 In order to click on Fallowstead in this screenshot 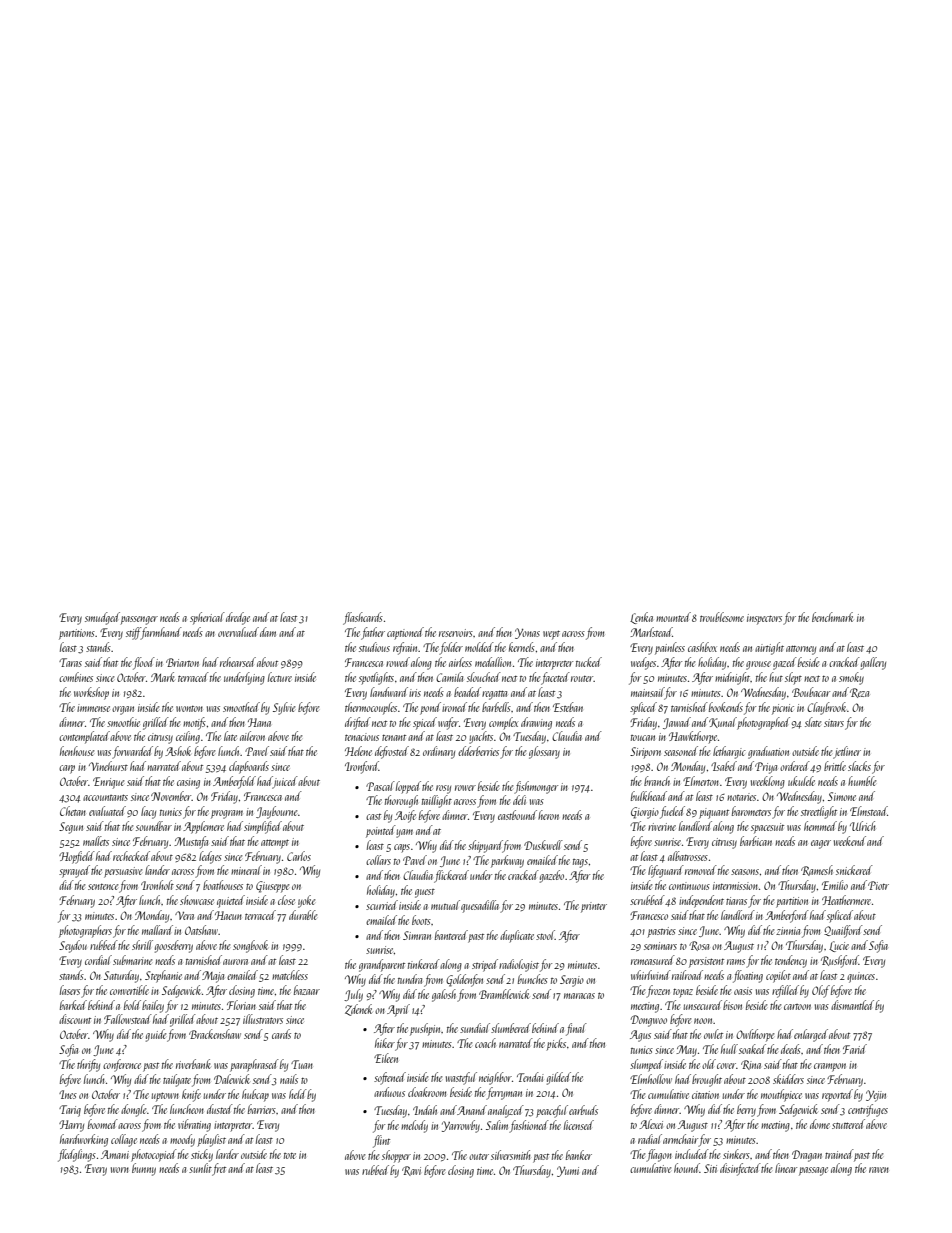, I will do `click(128, 1019)`.
